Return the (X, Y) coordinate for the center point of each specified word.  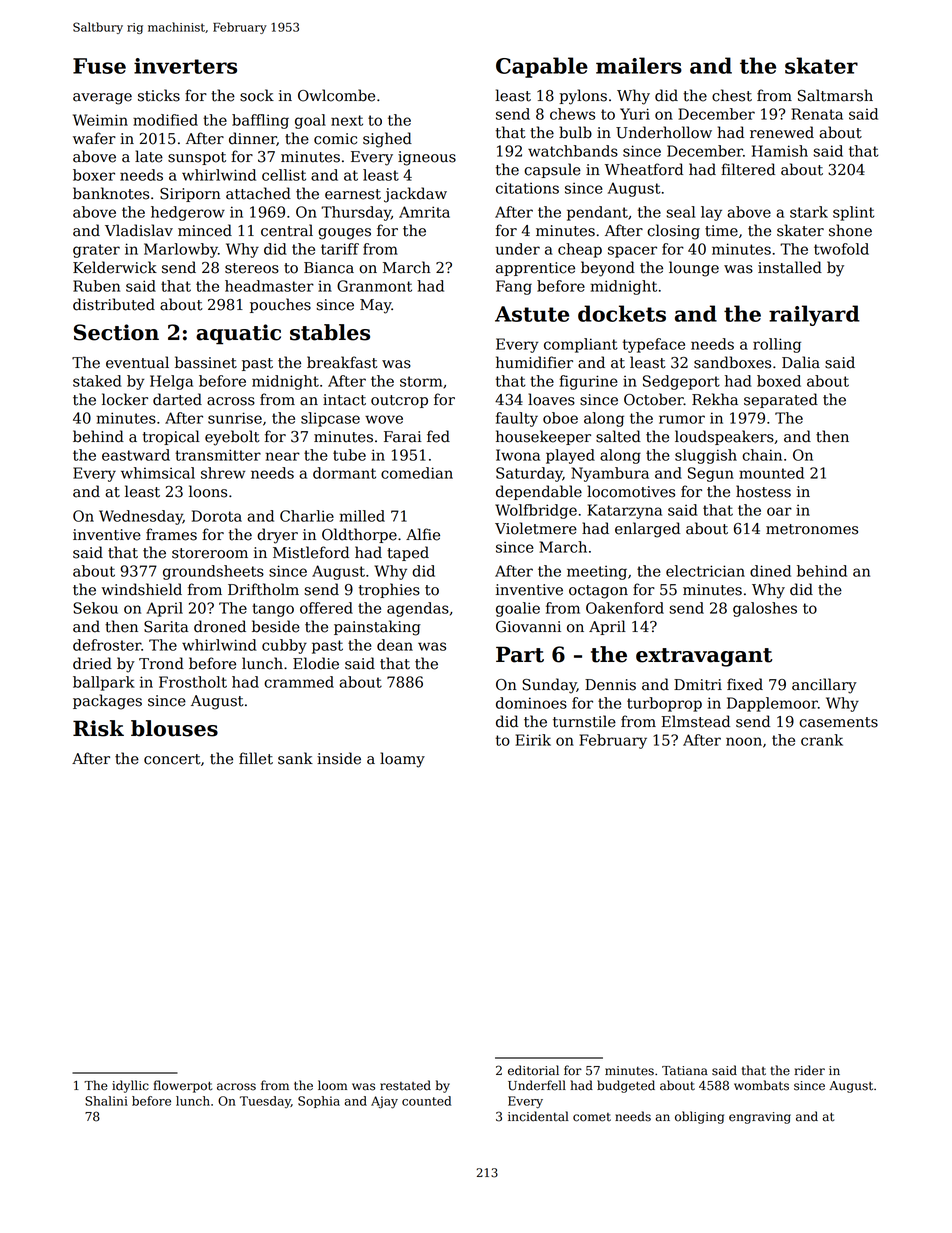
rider (810, 1070)
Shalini (106, 1101)
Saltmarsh (835, 95)
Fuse (99, 66)
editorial (533, 1070)
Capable (542, 67)
